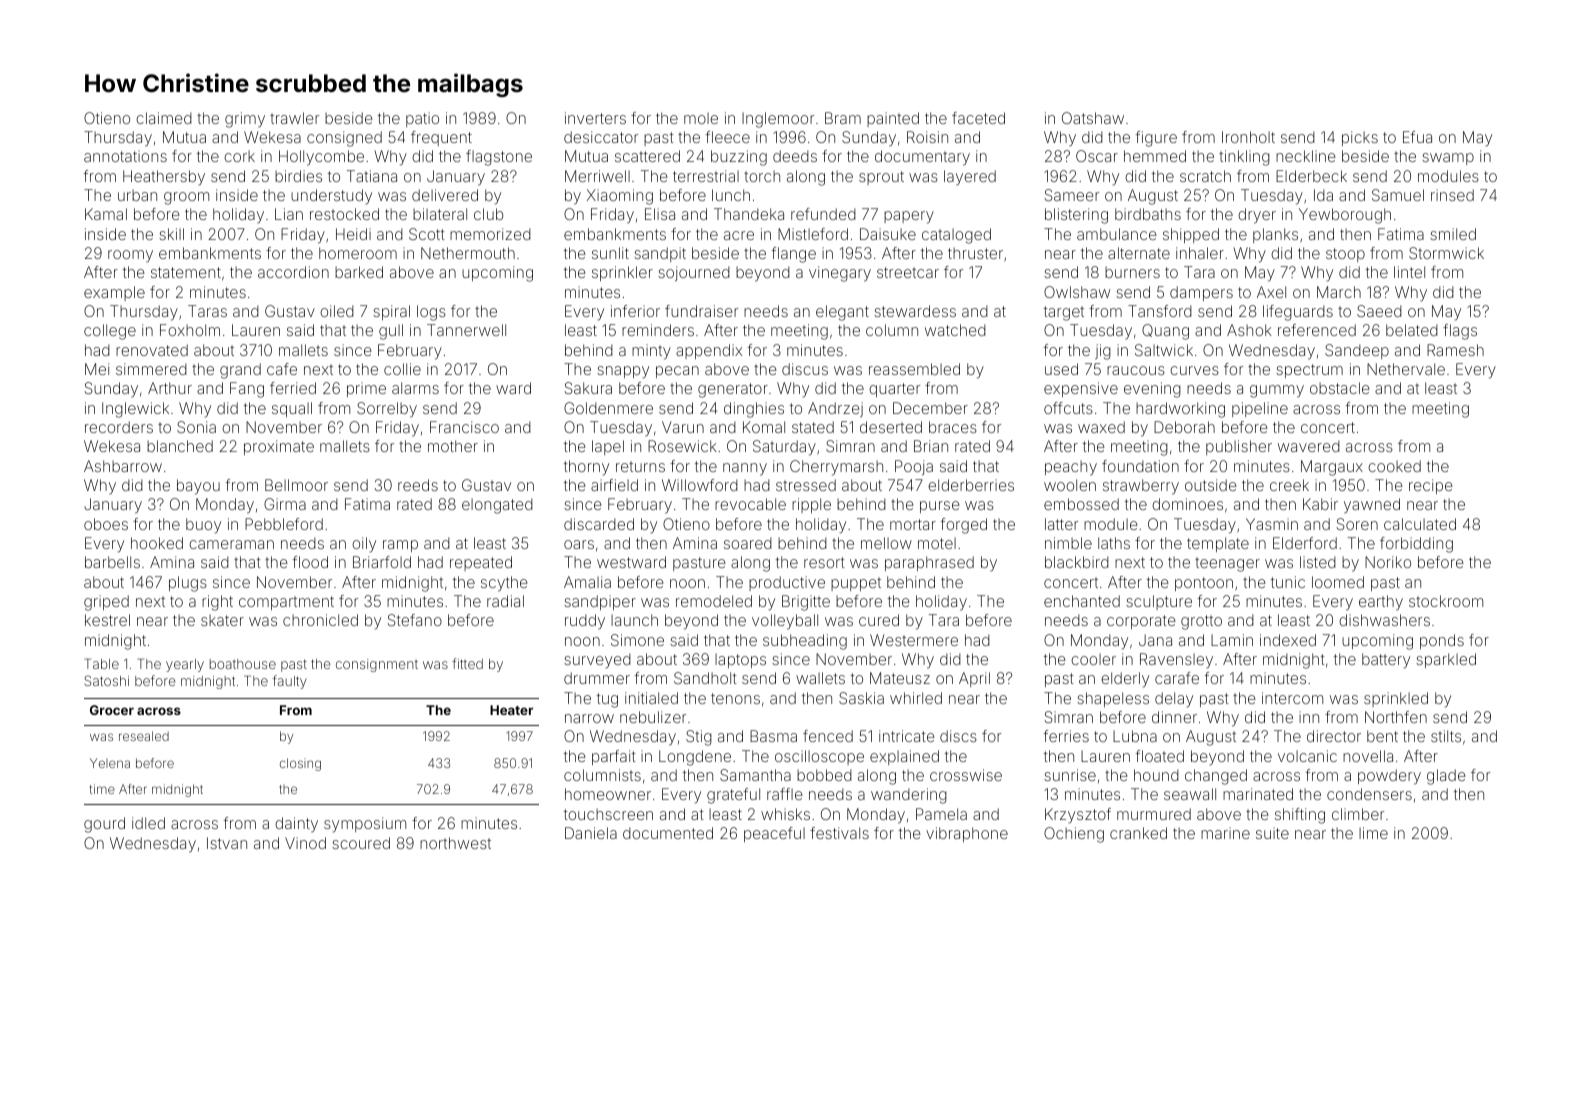  Describe the element at coordinates (1394, 466) in the page. I see `cooked` at that location.
